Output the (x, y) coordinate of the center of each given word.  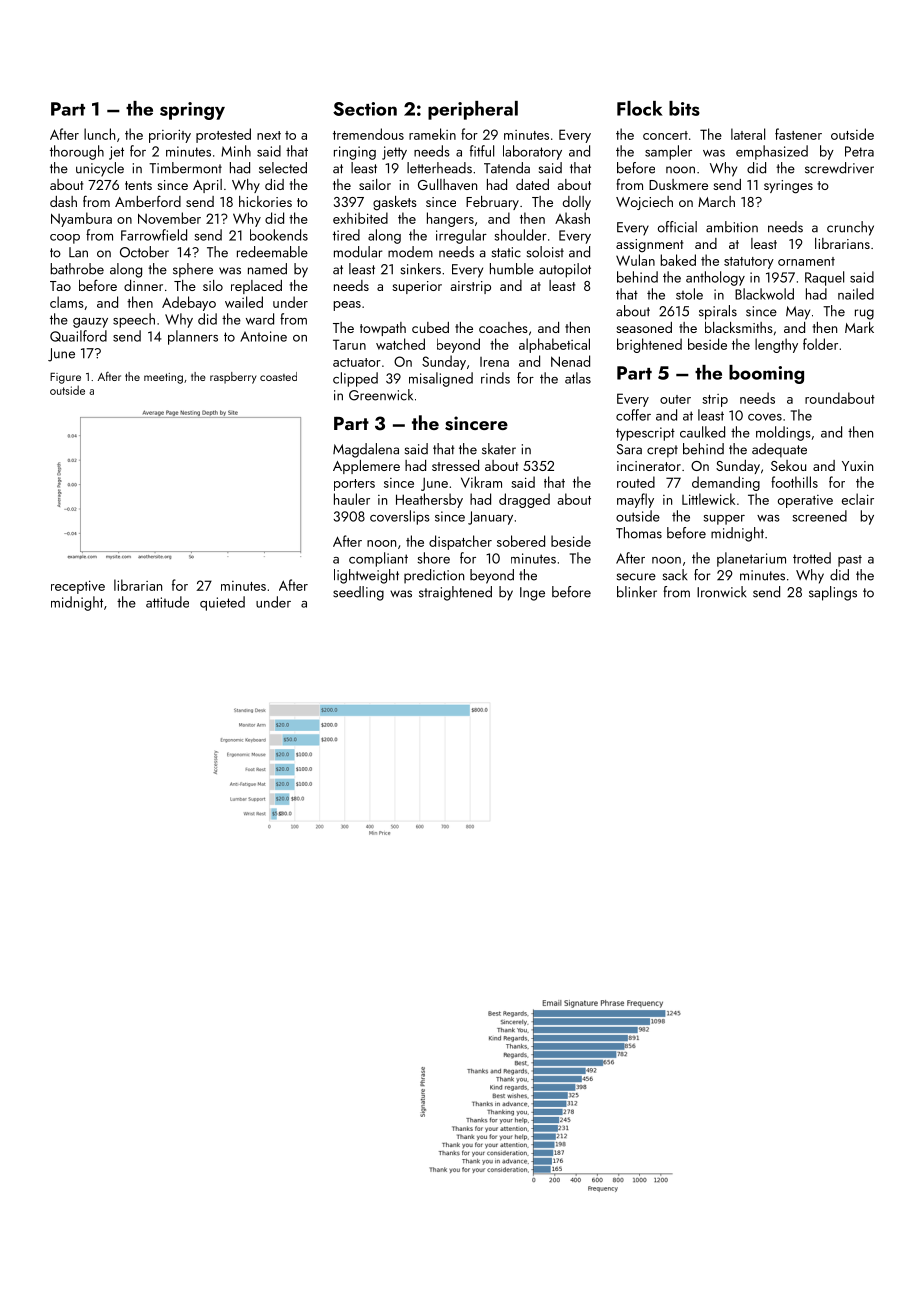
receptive (78, 587)
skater (499, 449)
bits (684, 108)
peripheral (473, 110)
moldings (783, 433)
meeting (163, 378)
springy (192, 111)
